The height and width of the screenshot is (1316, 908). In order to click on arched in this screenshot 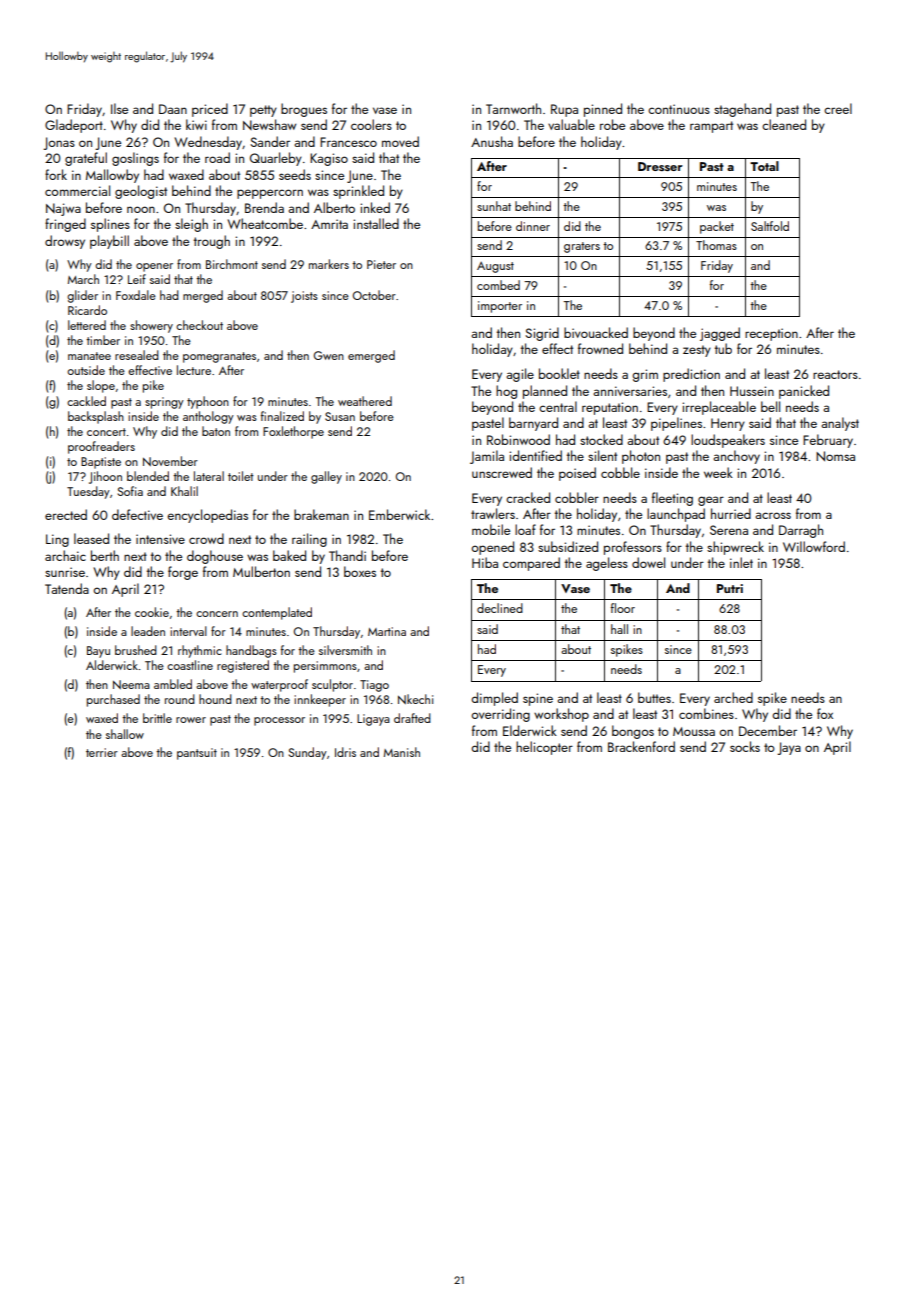, I will do `click(733, 697)`.
